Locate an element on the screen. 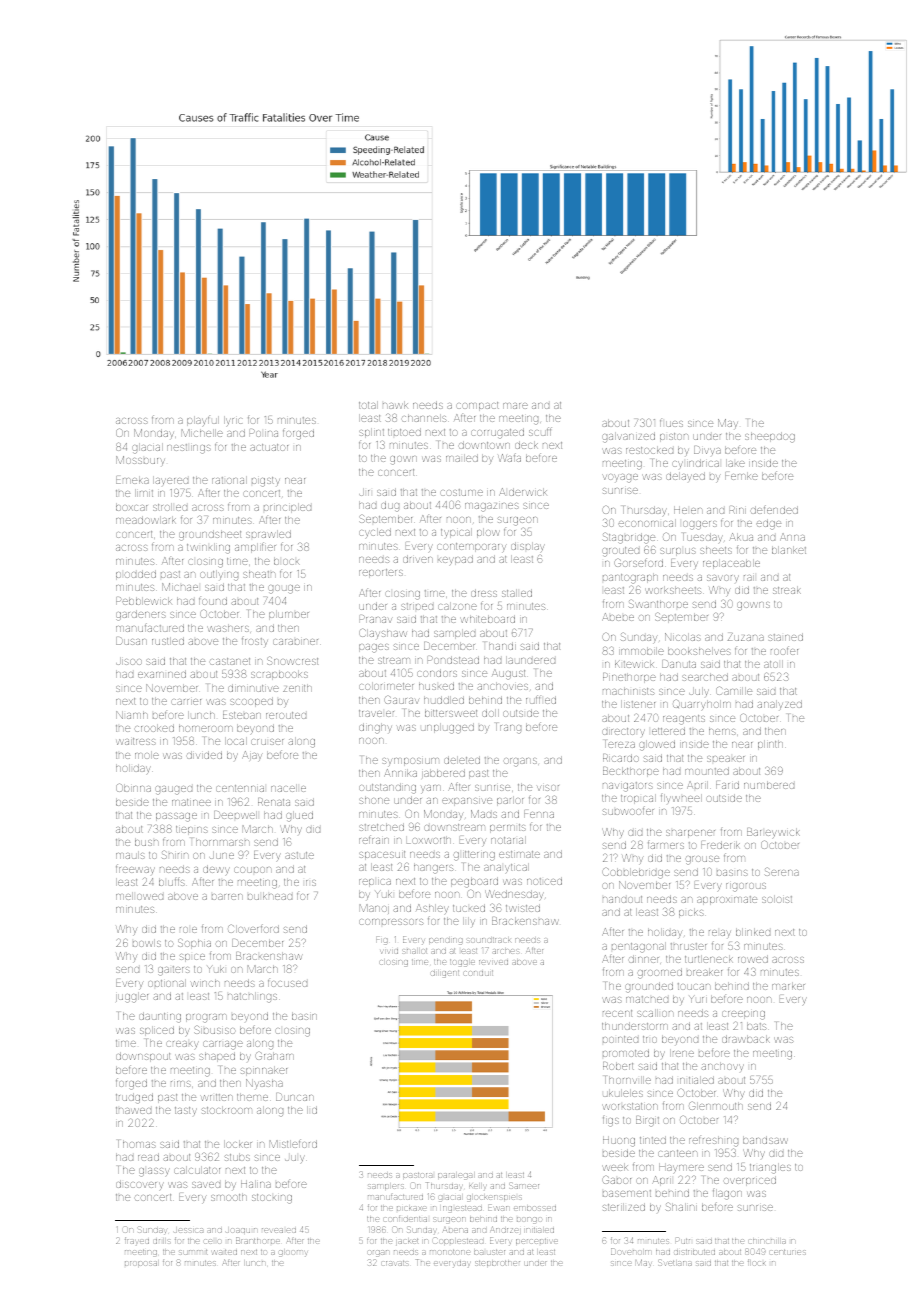 Image resolution: width=924 pixels, height=1308 pixels. lyric is located at coordinates (233, 421).
